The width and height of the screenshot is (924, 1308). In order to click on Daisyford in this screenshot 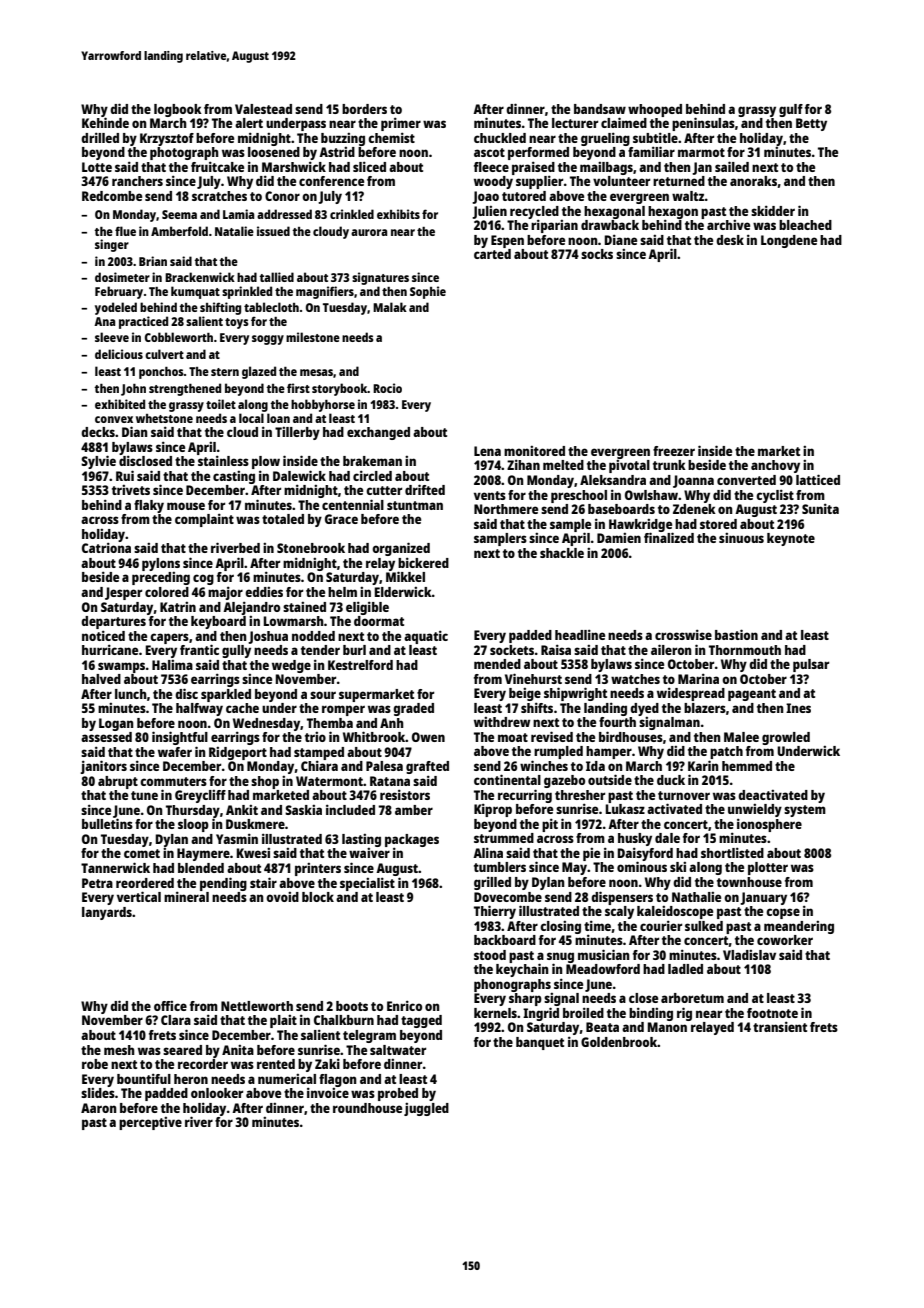, I will do `click(645, 854)`.
